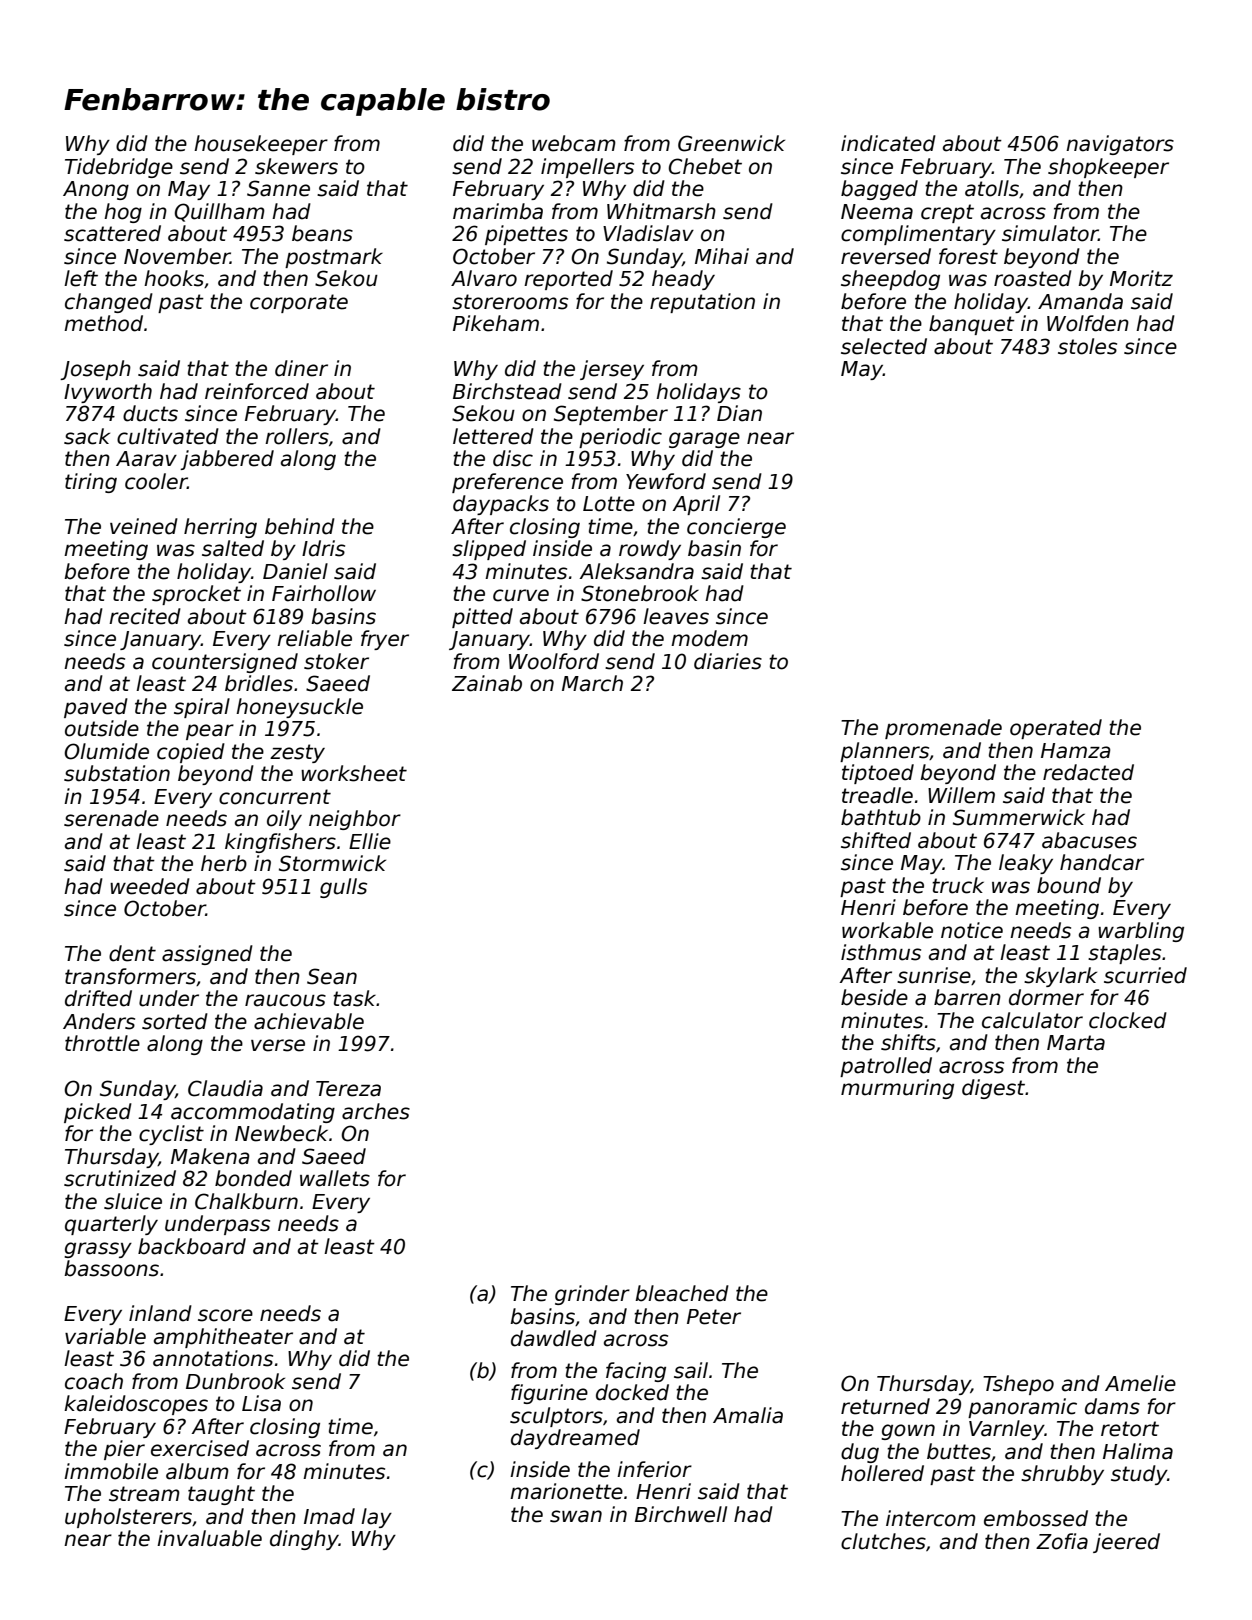 This screenshot has height=1620, width=1252. I want to click on Lisa, so click(261, 1403).
